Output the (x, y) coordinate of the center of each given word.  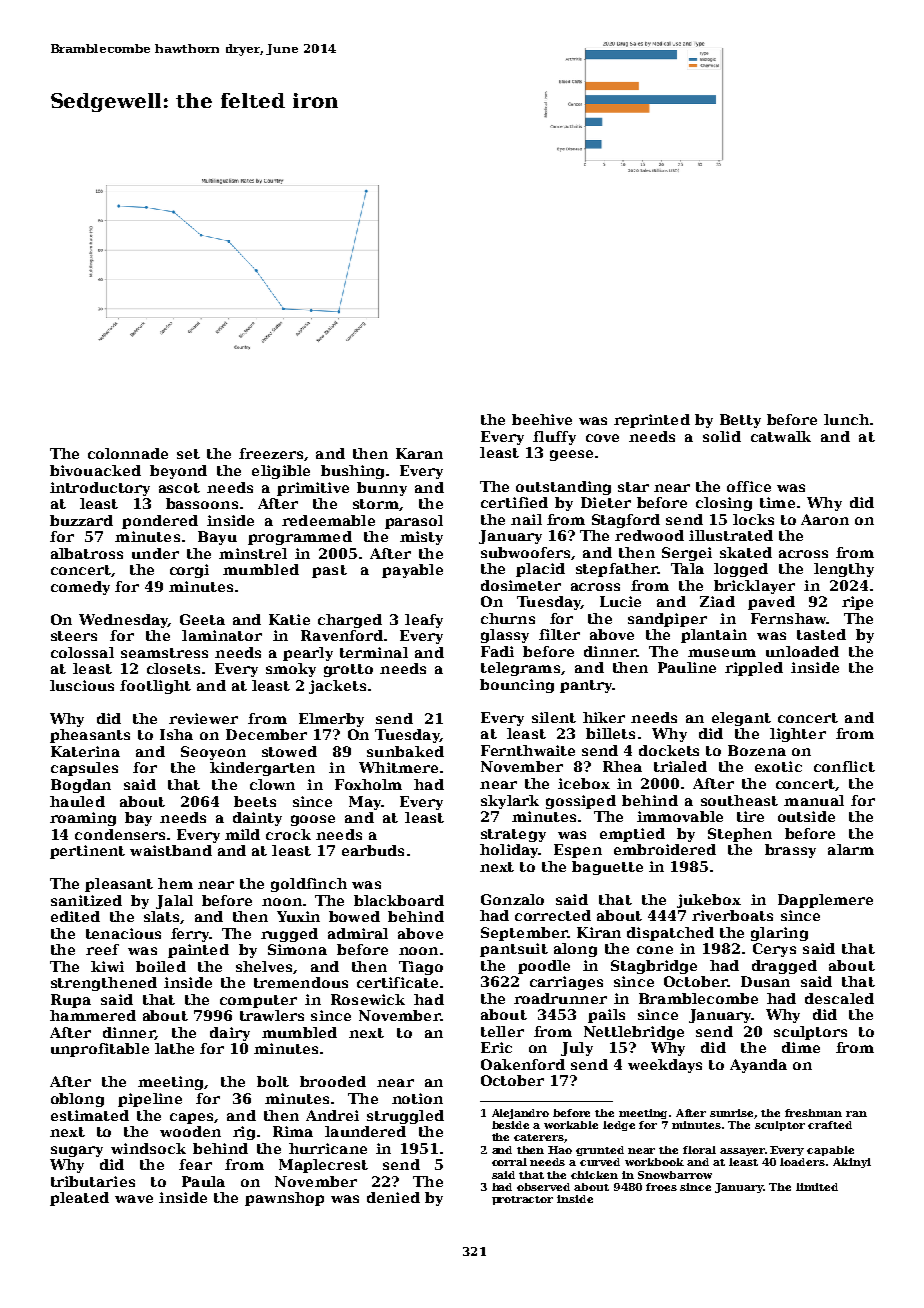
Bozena (757, 750)
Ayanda (758, 1066)
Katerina (85, 751)
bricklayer (754, 587)
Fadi (497, 651)
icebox (584, 783)
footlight (155, 687)
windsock (148, 1148)
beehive (542, 419)
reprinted (652, 421)
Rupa (71, 1001)
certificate (397, 982)
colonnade (128, 453)
